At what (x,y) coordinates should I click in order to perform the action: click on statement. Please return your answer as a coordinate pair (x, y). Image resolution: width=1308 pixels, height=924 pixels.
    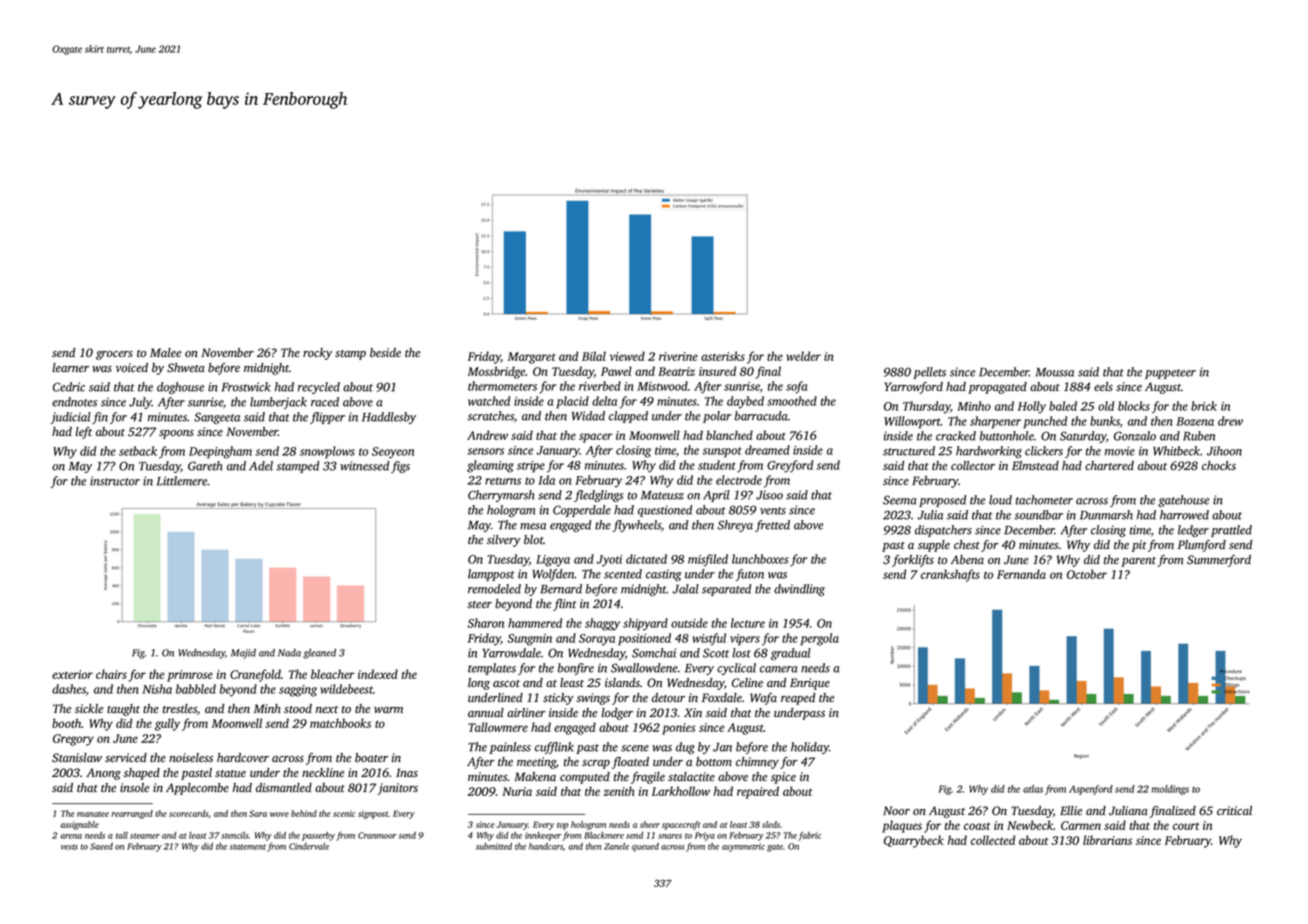
    Looking at the image, I should click on (247, 847).
